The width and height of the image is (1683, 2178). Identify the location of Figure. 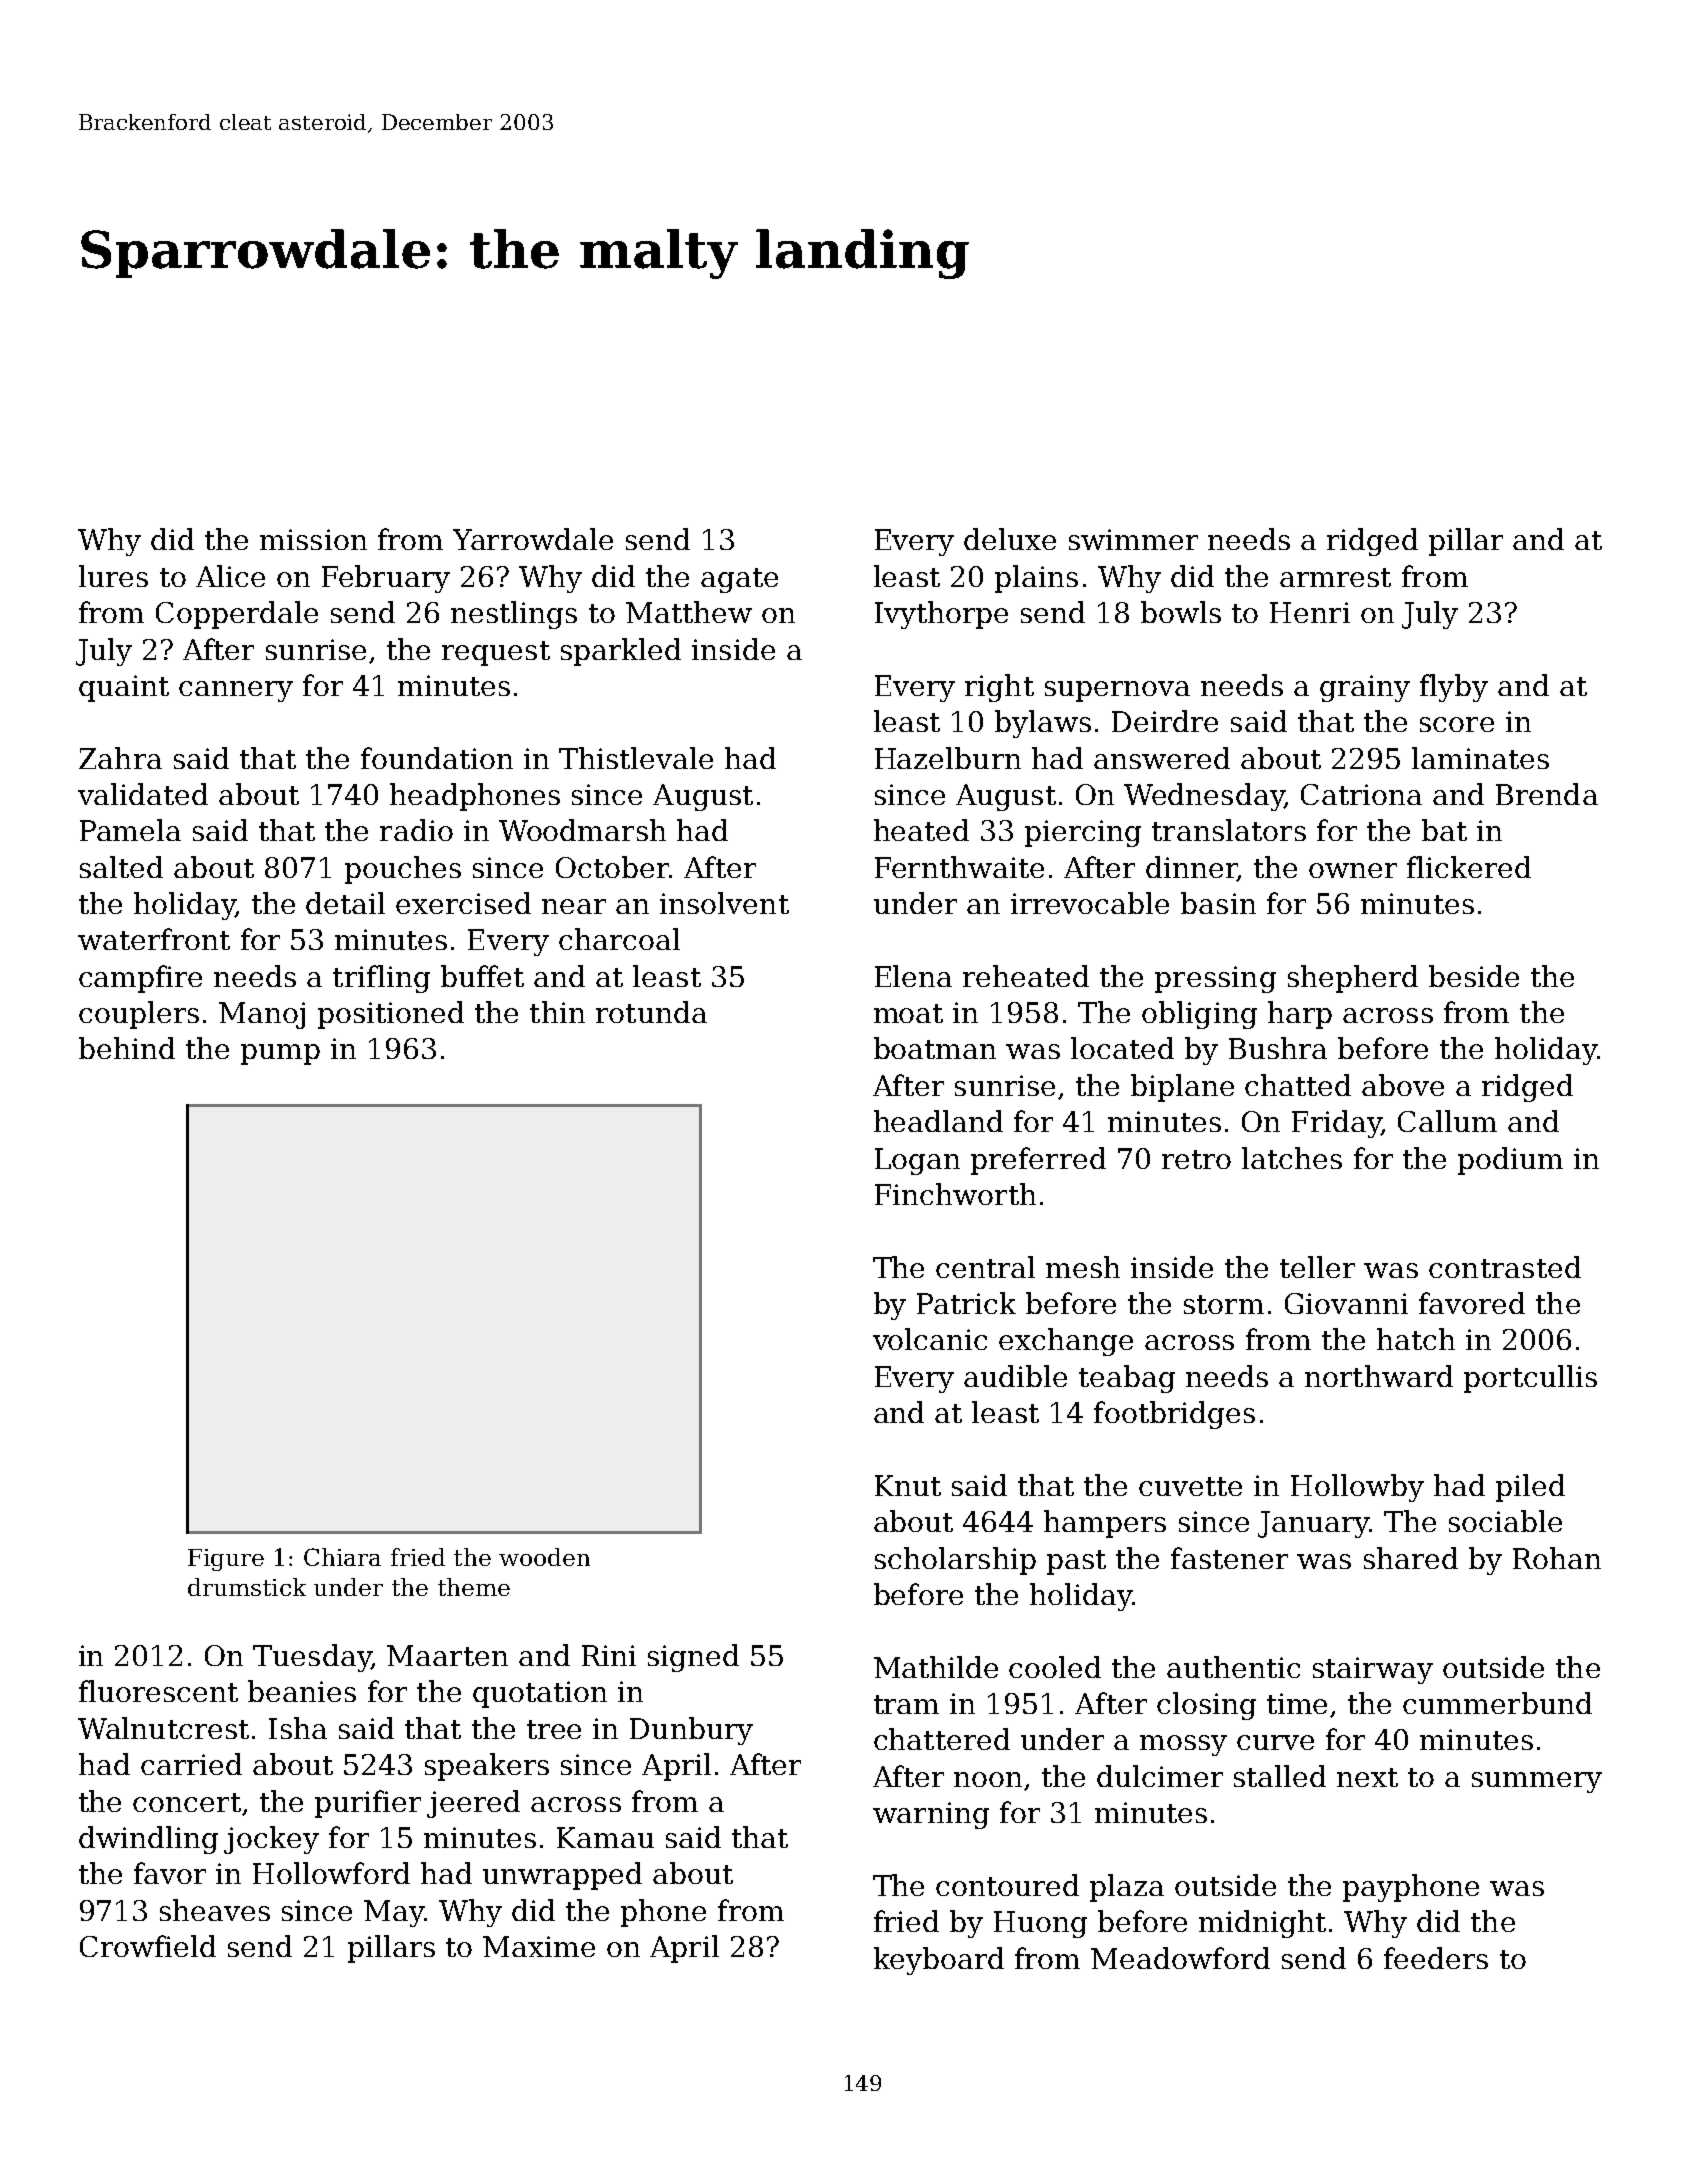
(226, 1560).
